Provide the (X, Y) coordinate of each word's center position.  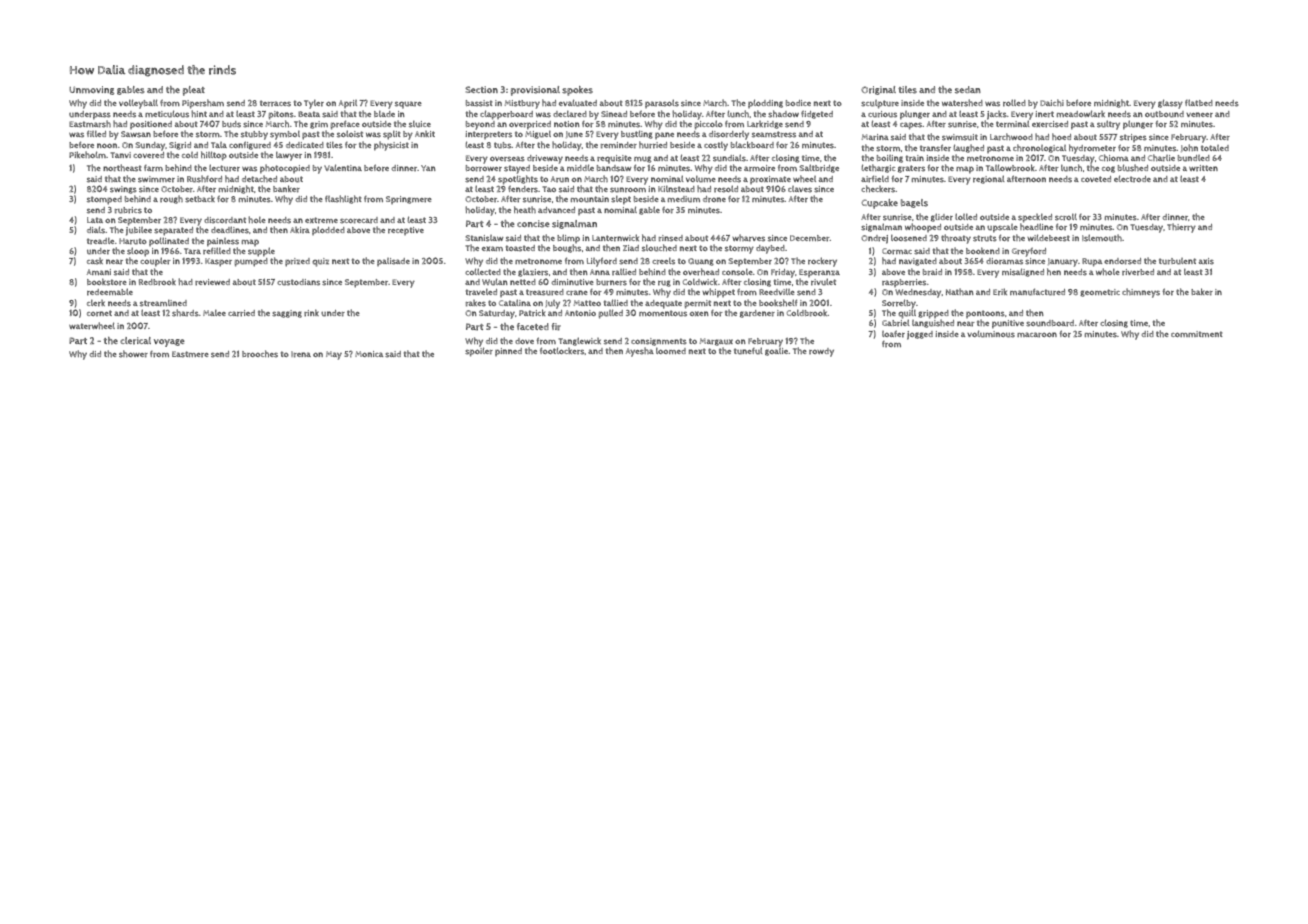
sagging (287, 314)
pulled (611, 314)
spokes (577, 91)
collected (483, 271)
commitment (1196, 334)
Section (481, 89)
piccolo (709, 125)
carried (241, 313)
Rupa (1092, 262)
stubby (254, 135)
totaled (1215, 148)
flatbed (1199, 102)
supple (261, 252)
